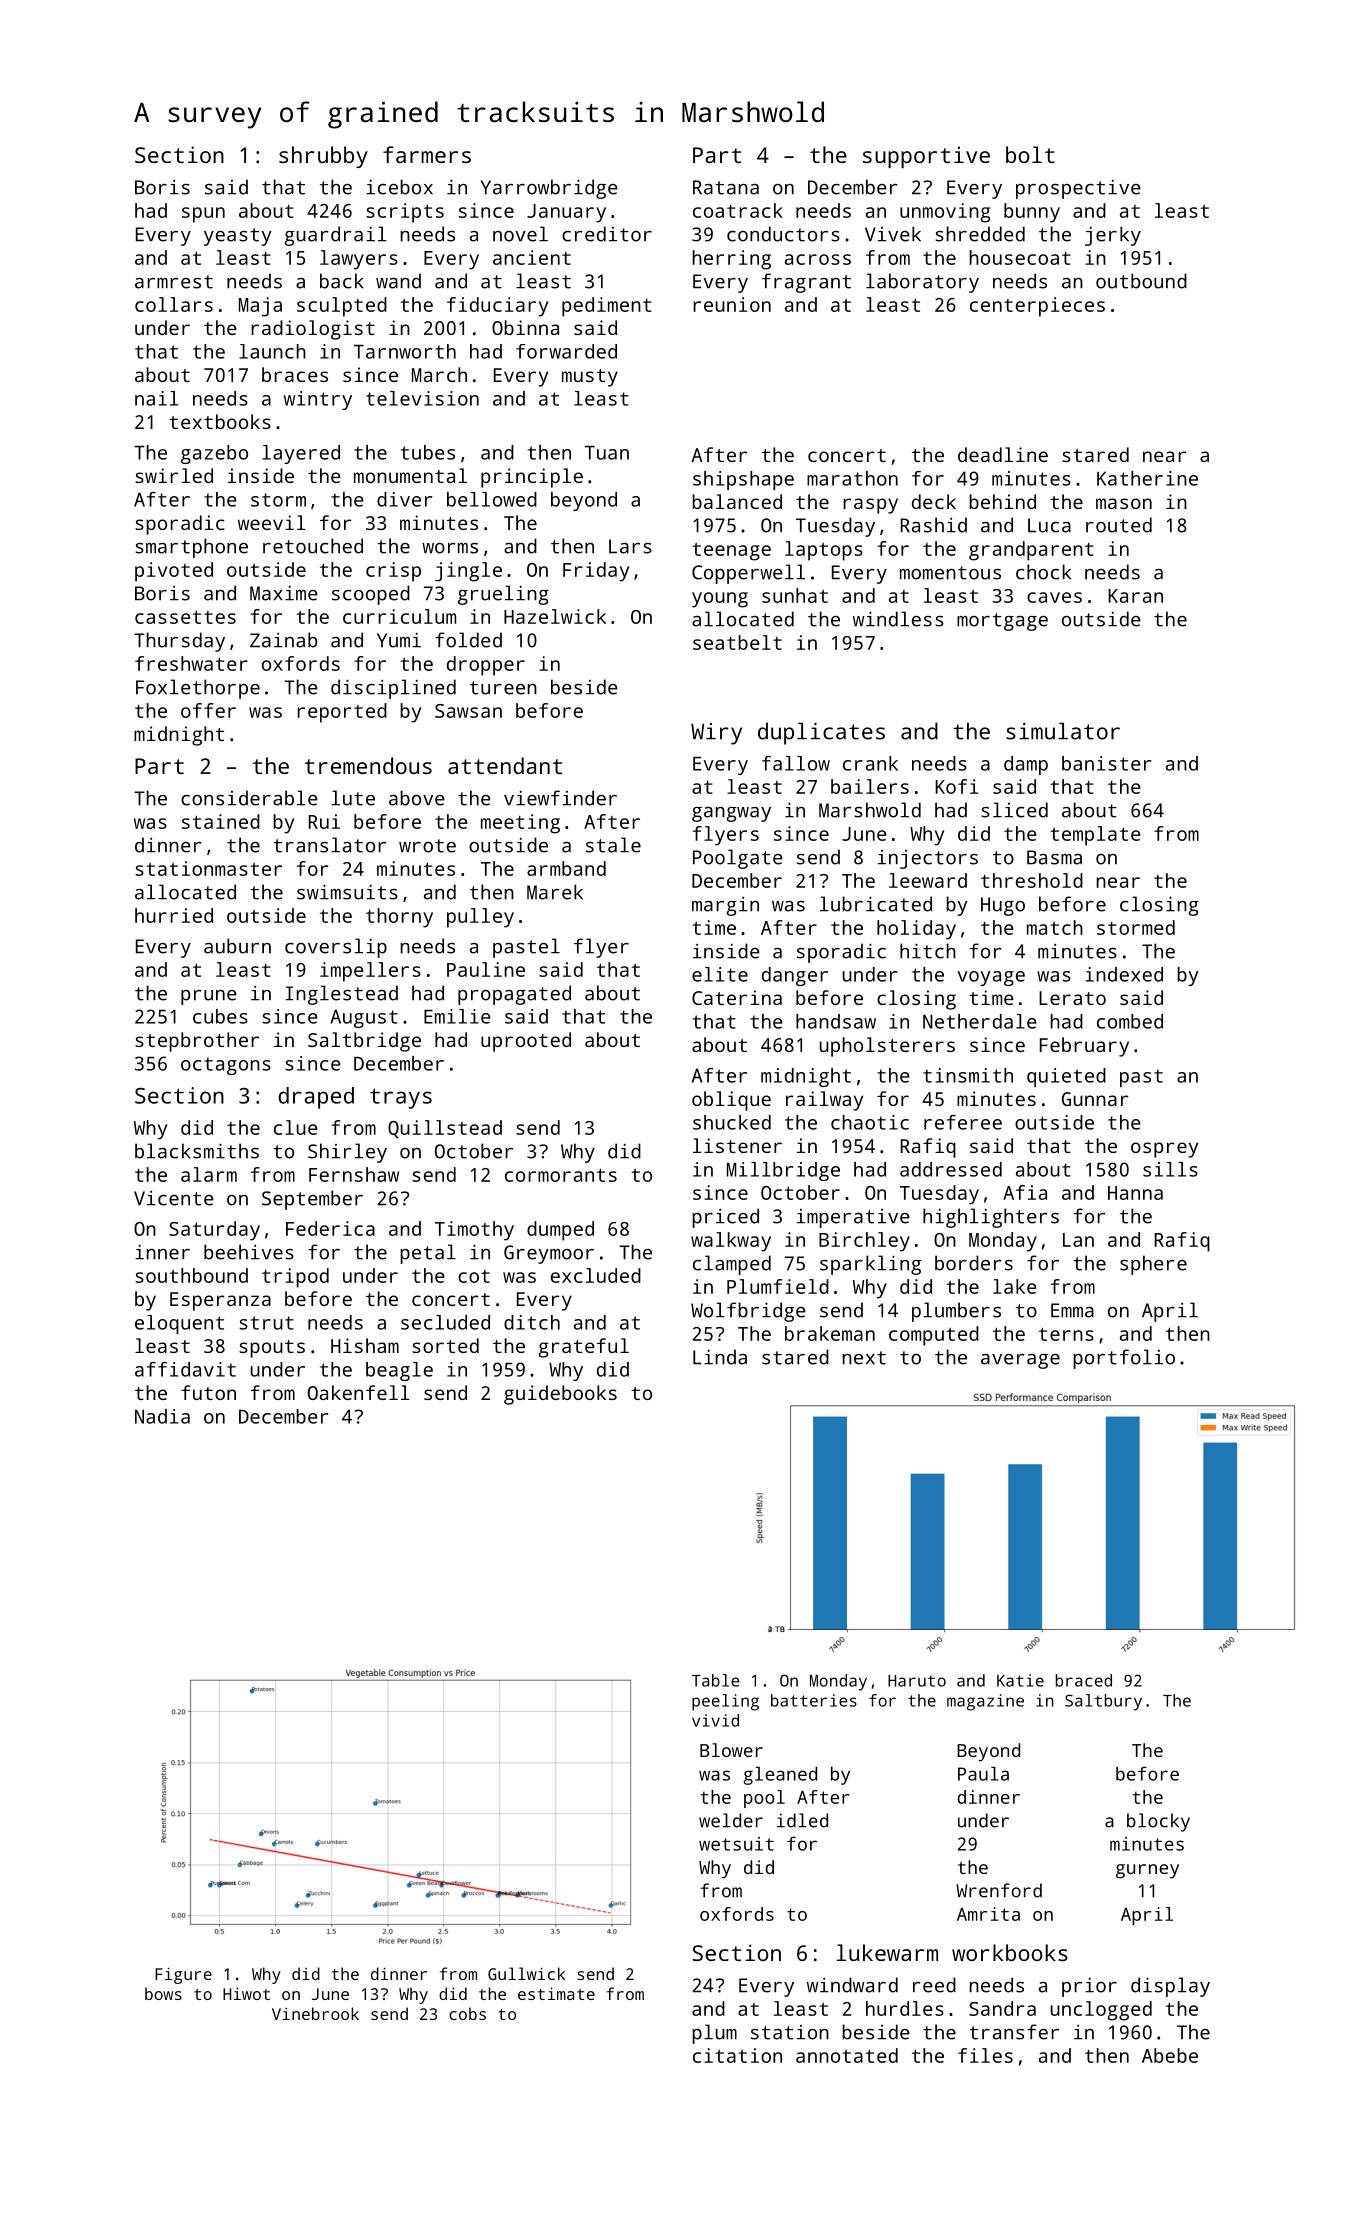 This page has height=2216, width=1346. I want to click on supportive, so click(926, 157).
